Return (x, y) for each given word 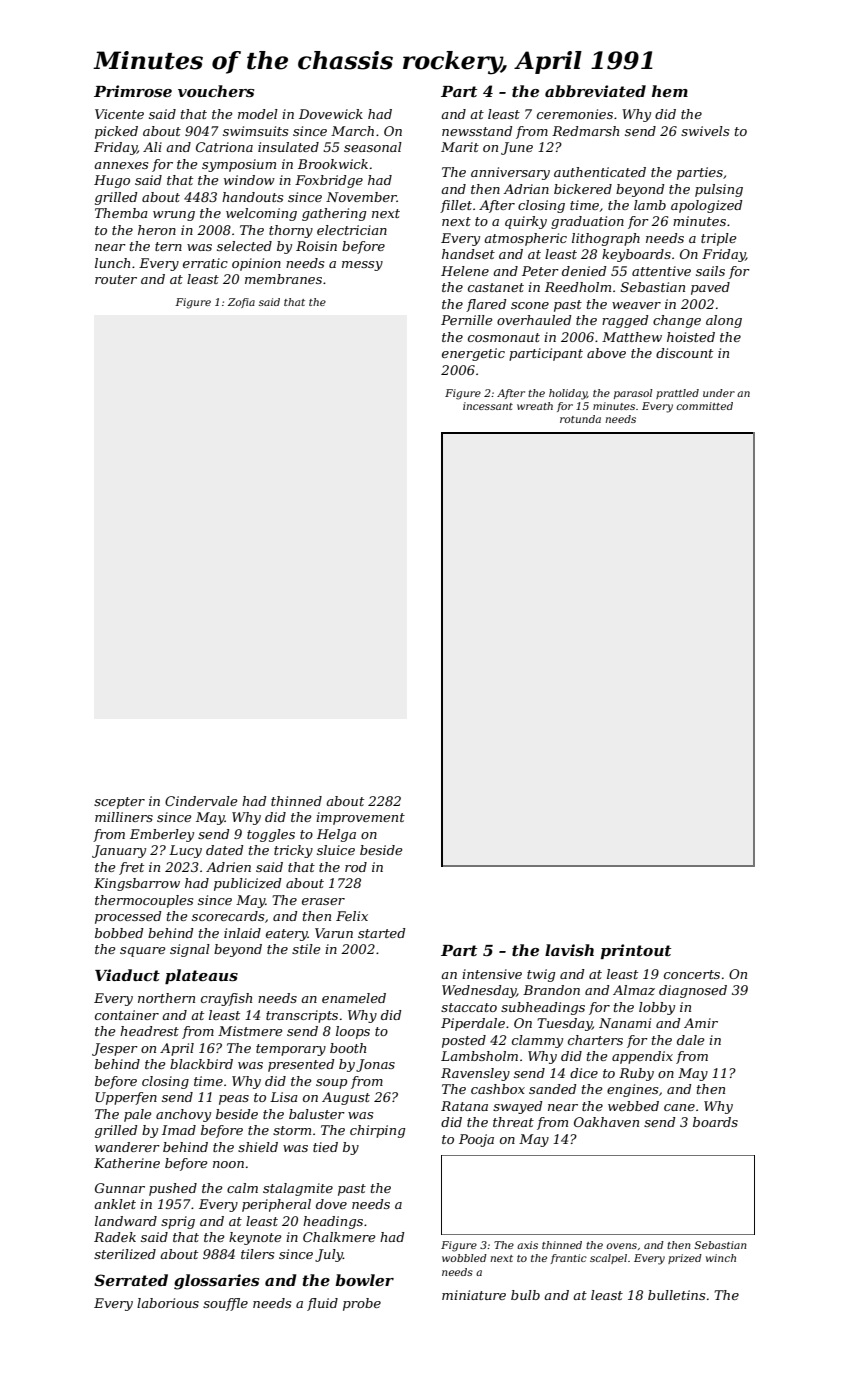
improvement (360, 818)
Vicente (119, 114)
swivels (705, 131)
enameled (354, 998)
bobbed (119, 933)
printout (635, 951)
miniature (474, 1295)
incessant (488, 406)
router (116, 279)
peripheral (276, 1205)
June (517, 148)
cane (679, 1107)
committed (704, 406)
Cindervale (201, 801)
